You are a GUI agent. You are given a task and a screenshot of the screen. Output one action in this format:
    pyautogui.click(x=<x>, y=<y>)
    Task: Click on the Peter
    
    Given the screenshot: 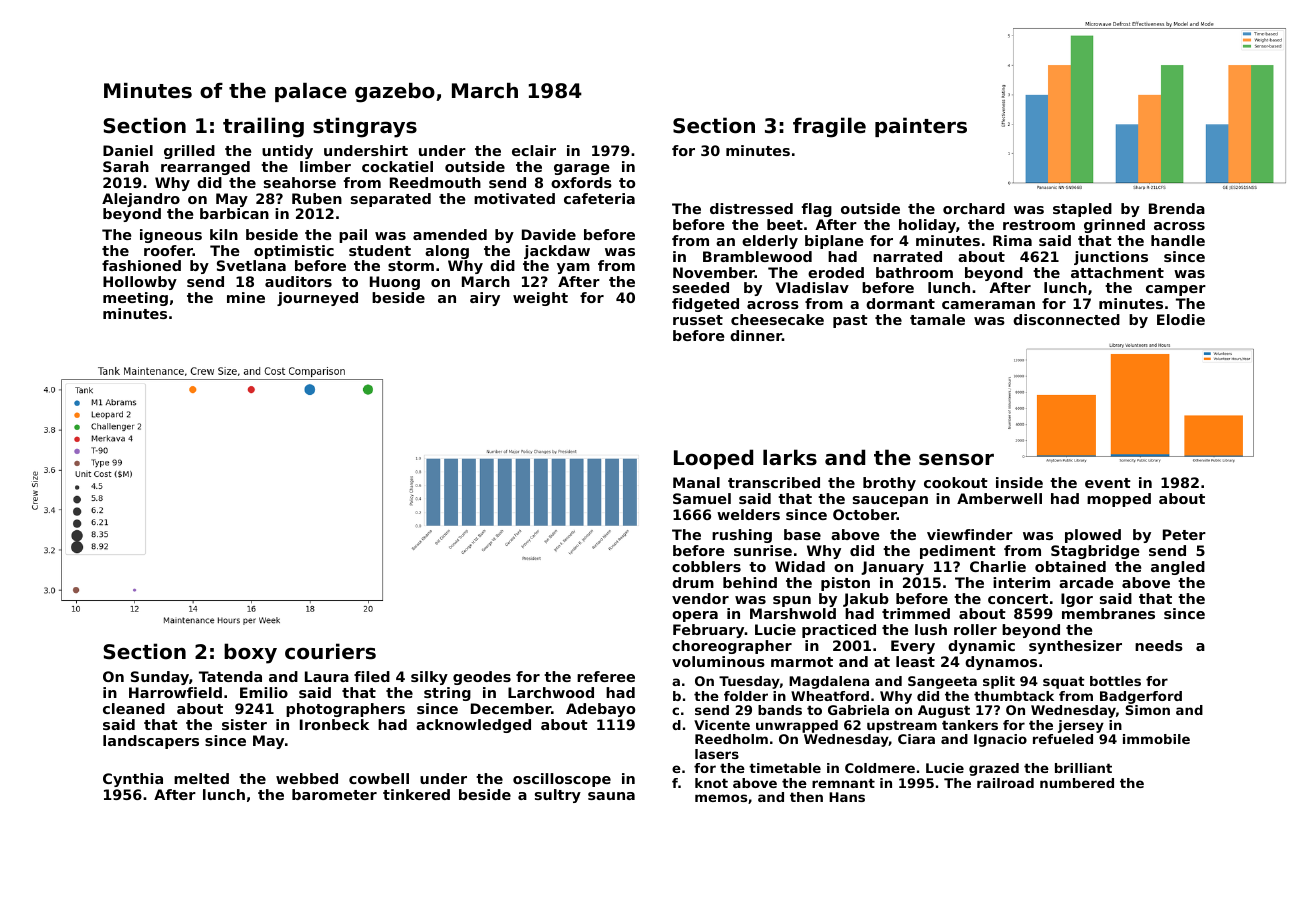 What is the action you would take?
    pyautogui.click(x=1184, y=534)
